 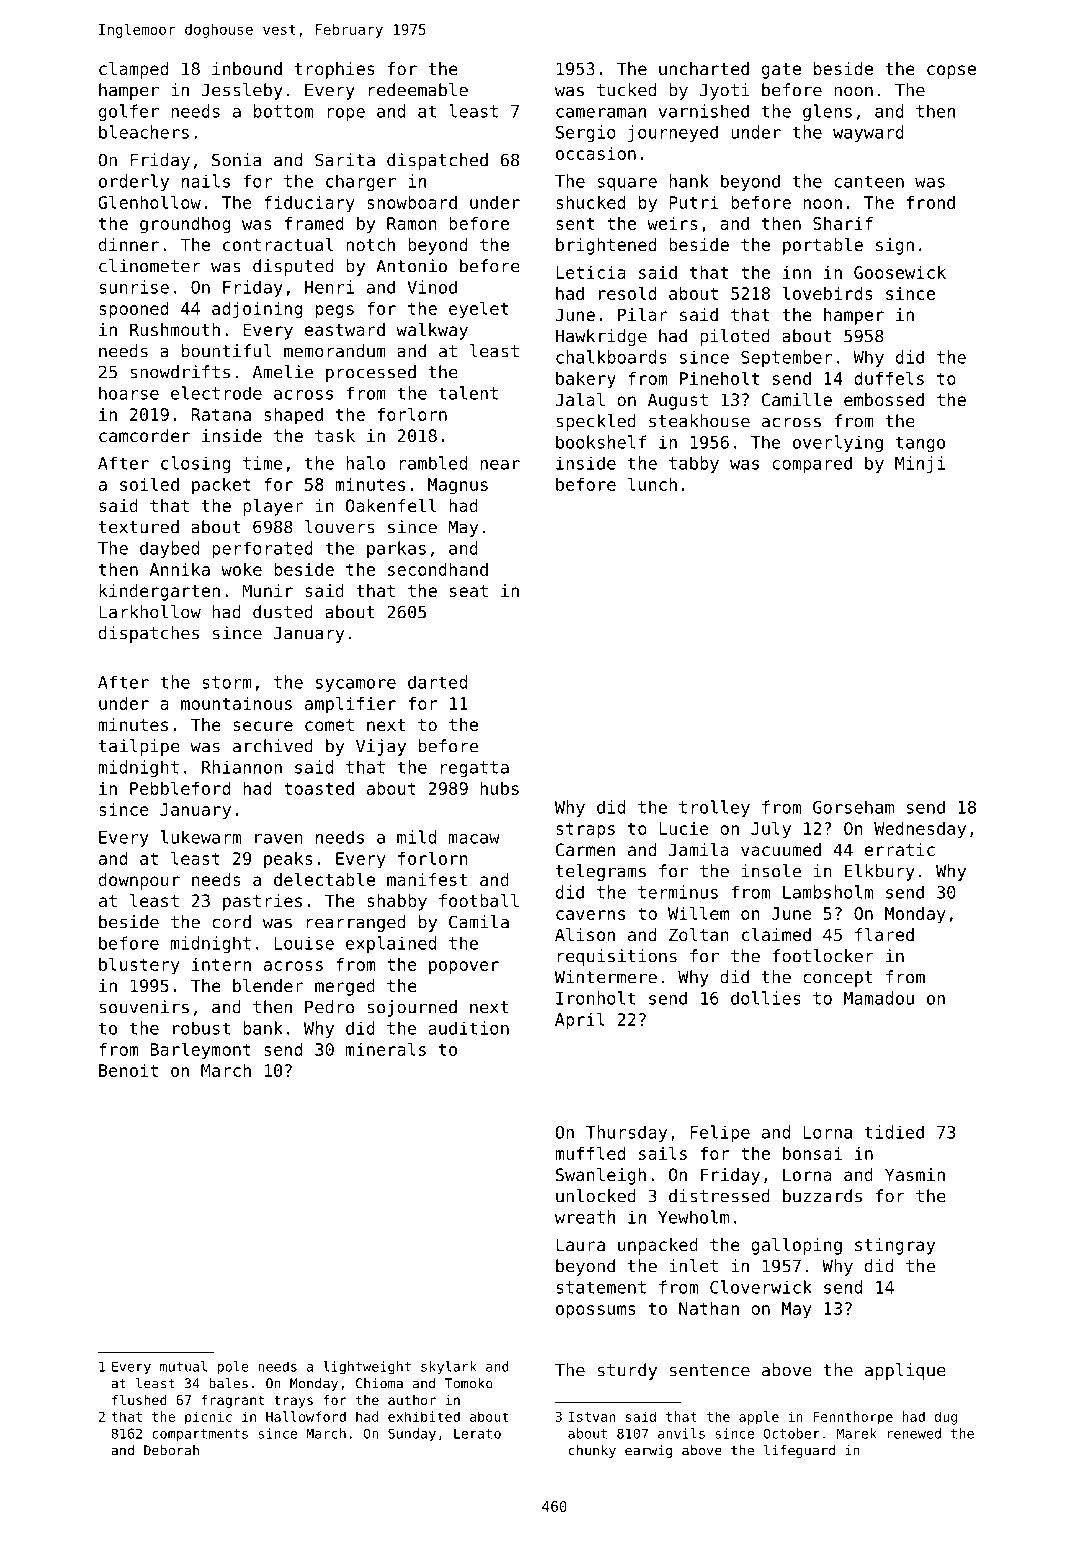 What do you see at coordinates (367, 1367) in the screenshot?
I see `lightweight` at bounding box center [367, 1367].
